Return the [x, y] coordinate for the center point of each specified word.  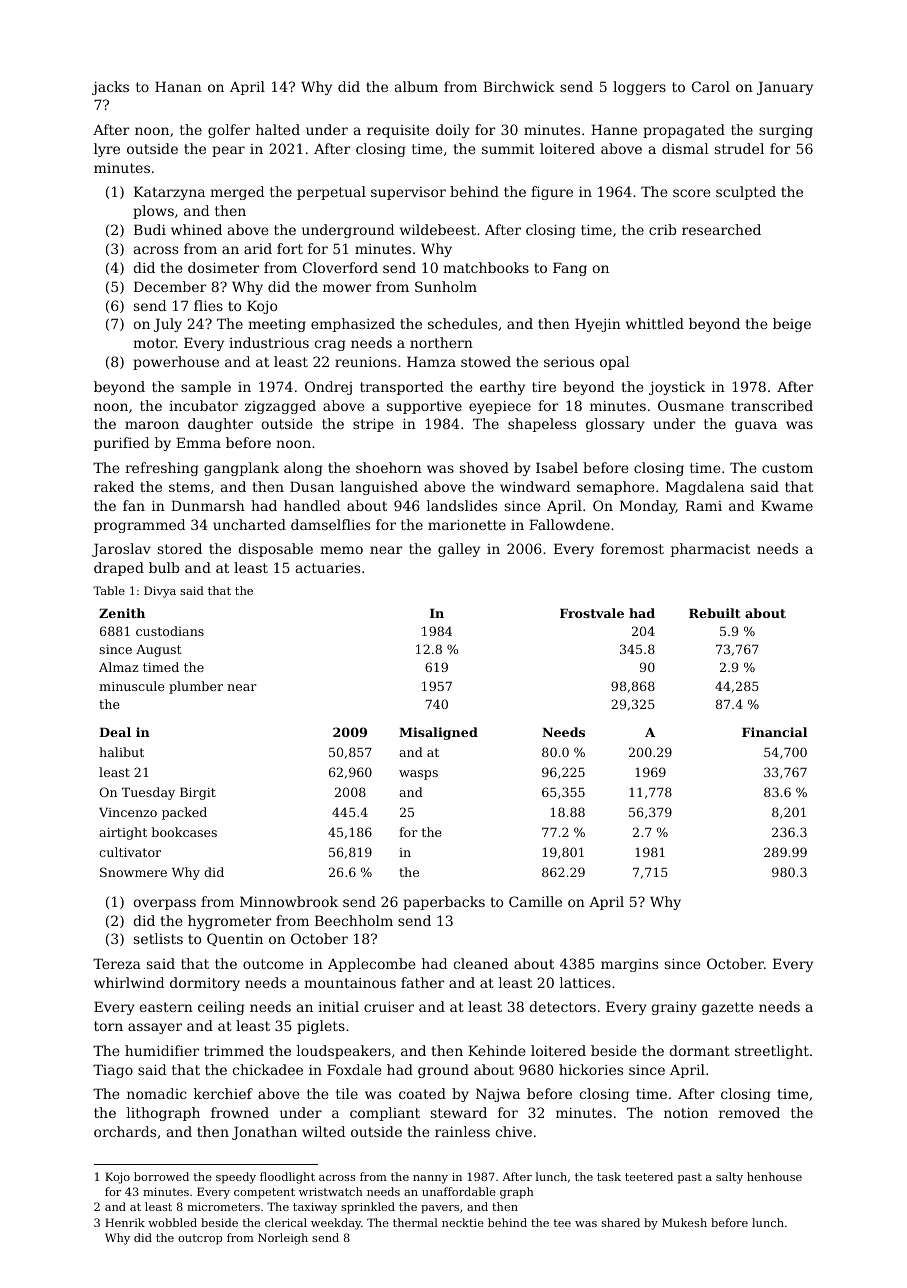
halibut [121, 752]
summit [508, 149]
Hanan [178, 86]
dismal [685, 148]
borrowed [161, 1176]
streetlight [772, 1052]
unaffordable [459, 1191]
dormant [699, 1050]
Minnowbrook [289, 901]
